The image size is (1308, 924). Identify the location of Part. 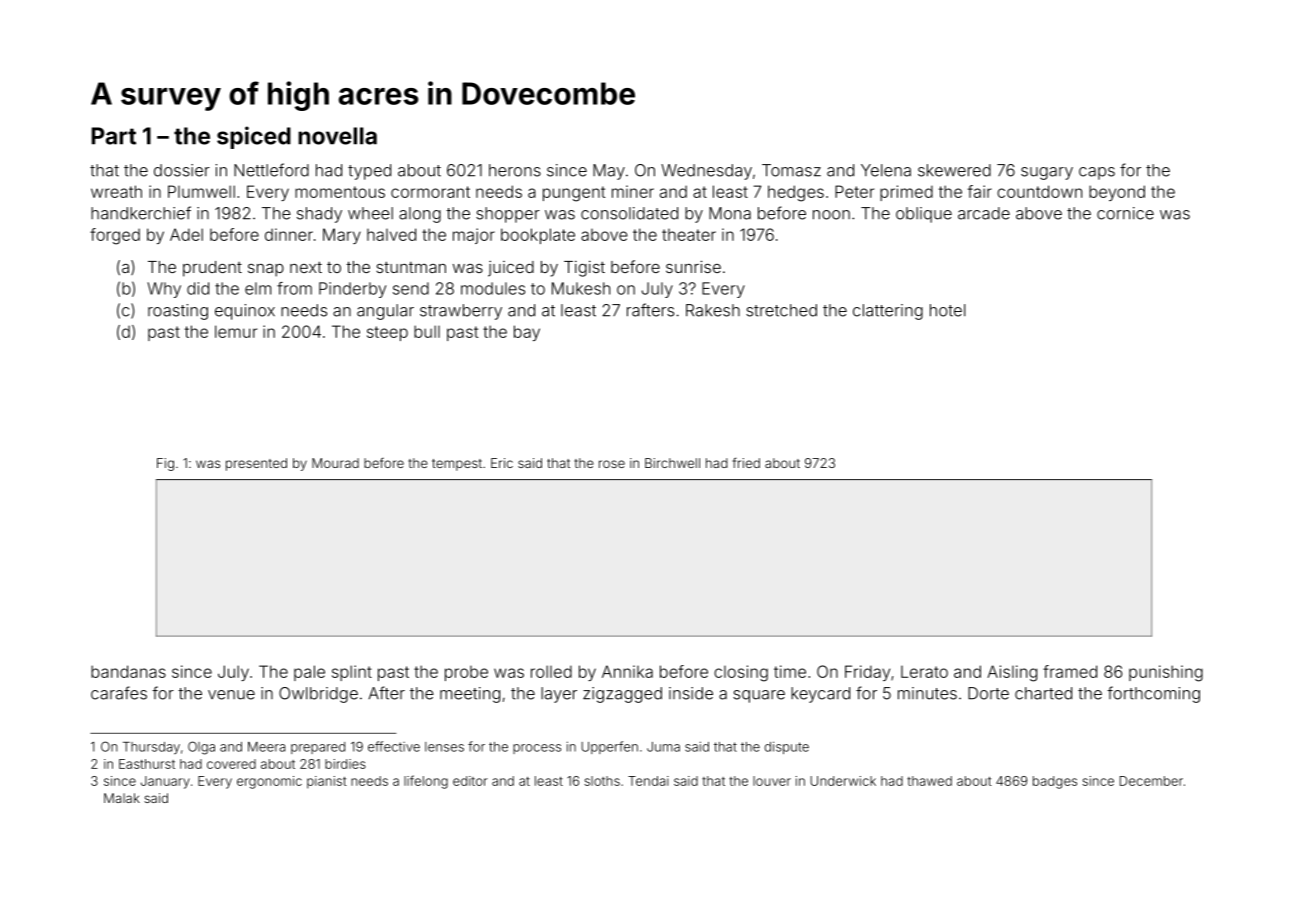
(114, 136).
